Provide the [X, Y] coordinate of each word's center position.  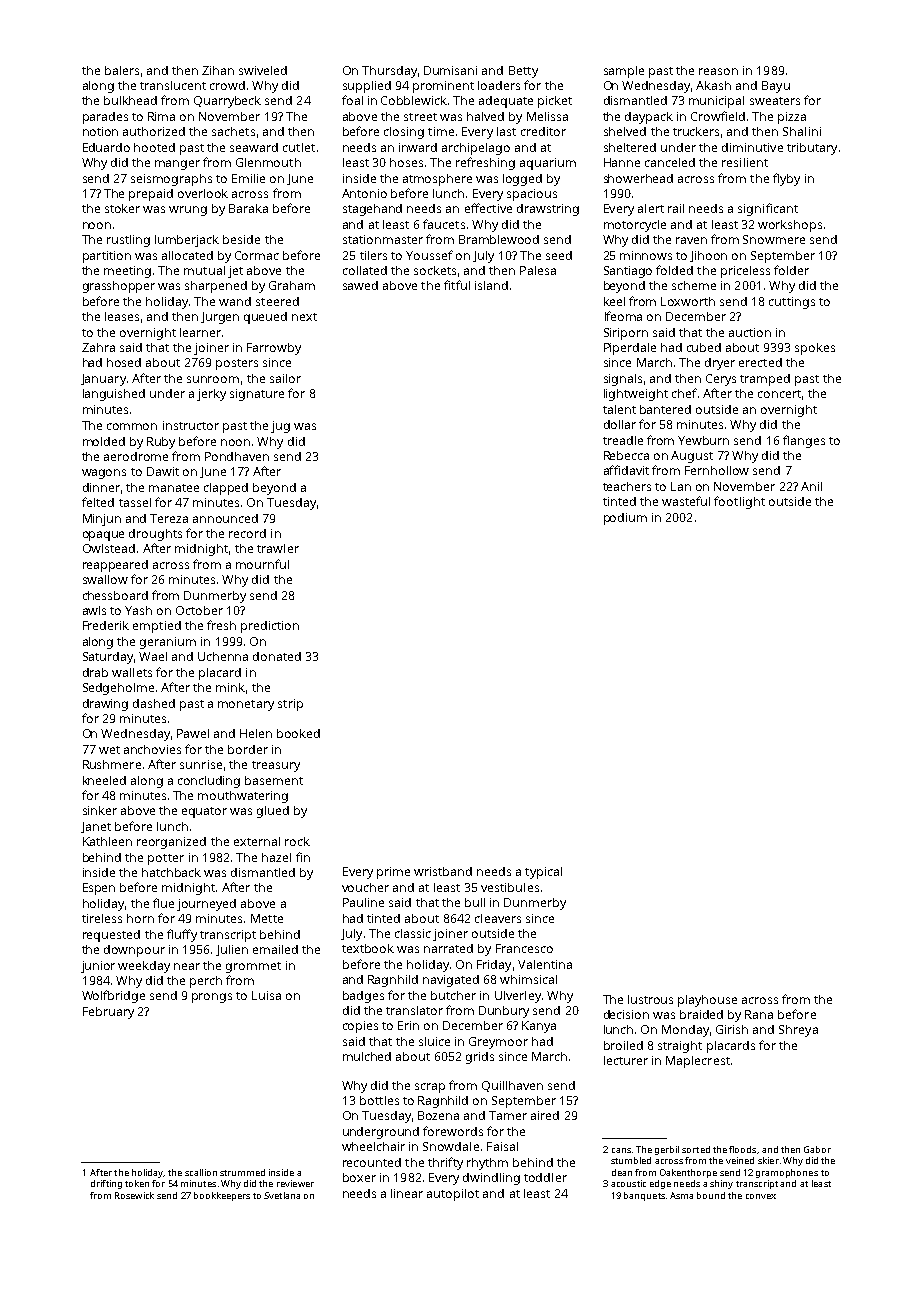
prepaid [151, 195]
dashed [154, 703]
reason [718, 71]
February [108, 1013]
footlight [739, 502]
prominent [443, 87]
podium [625, 519]
